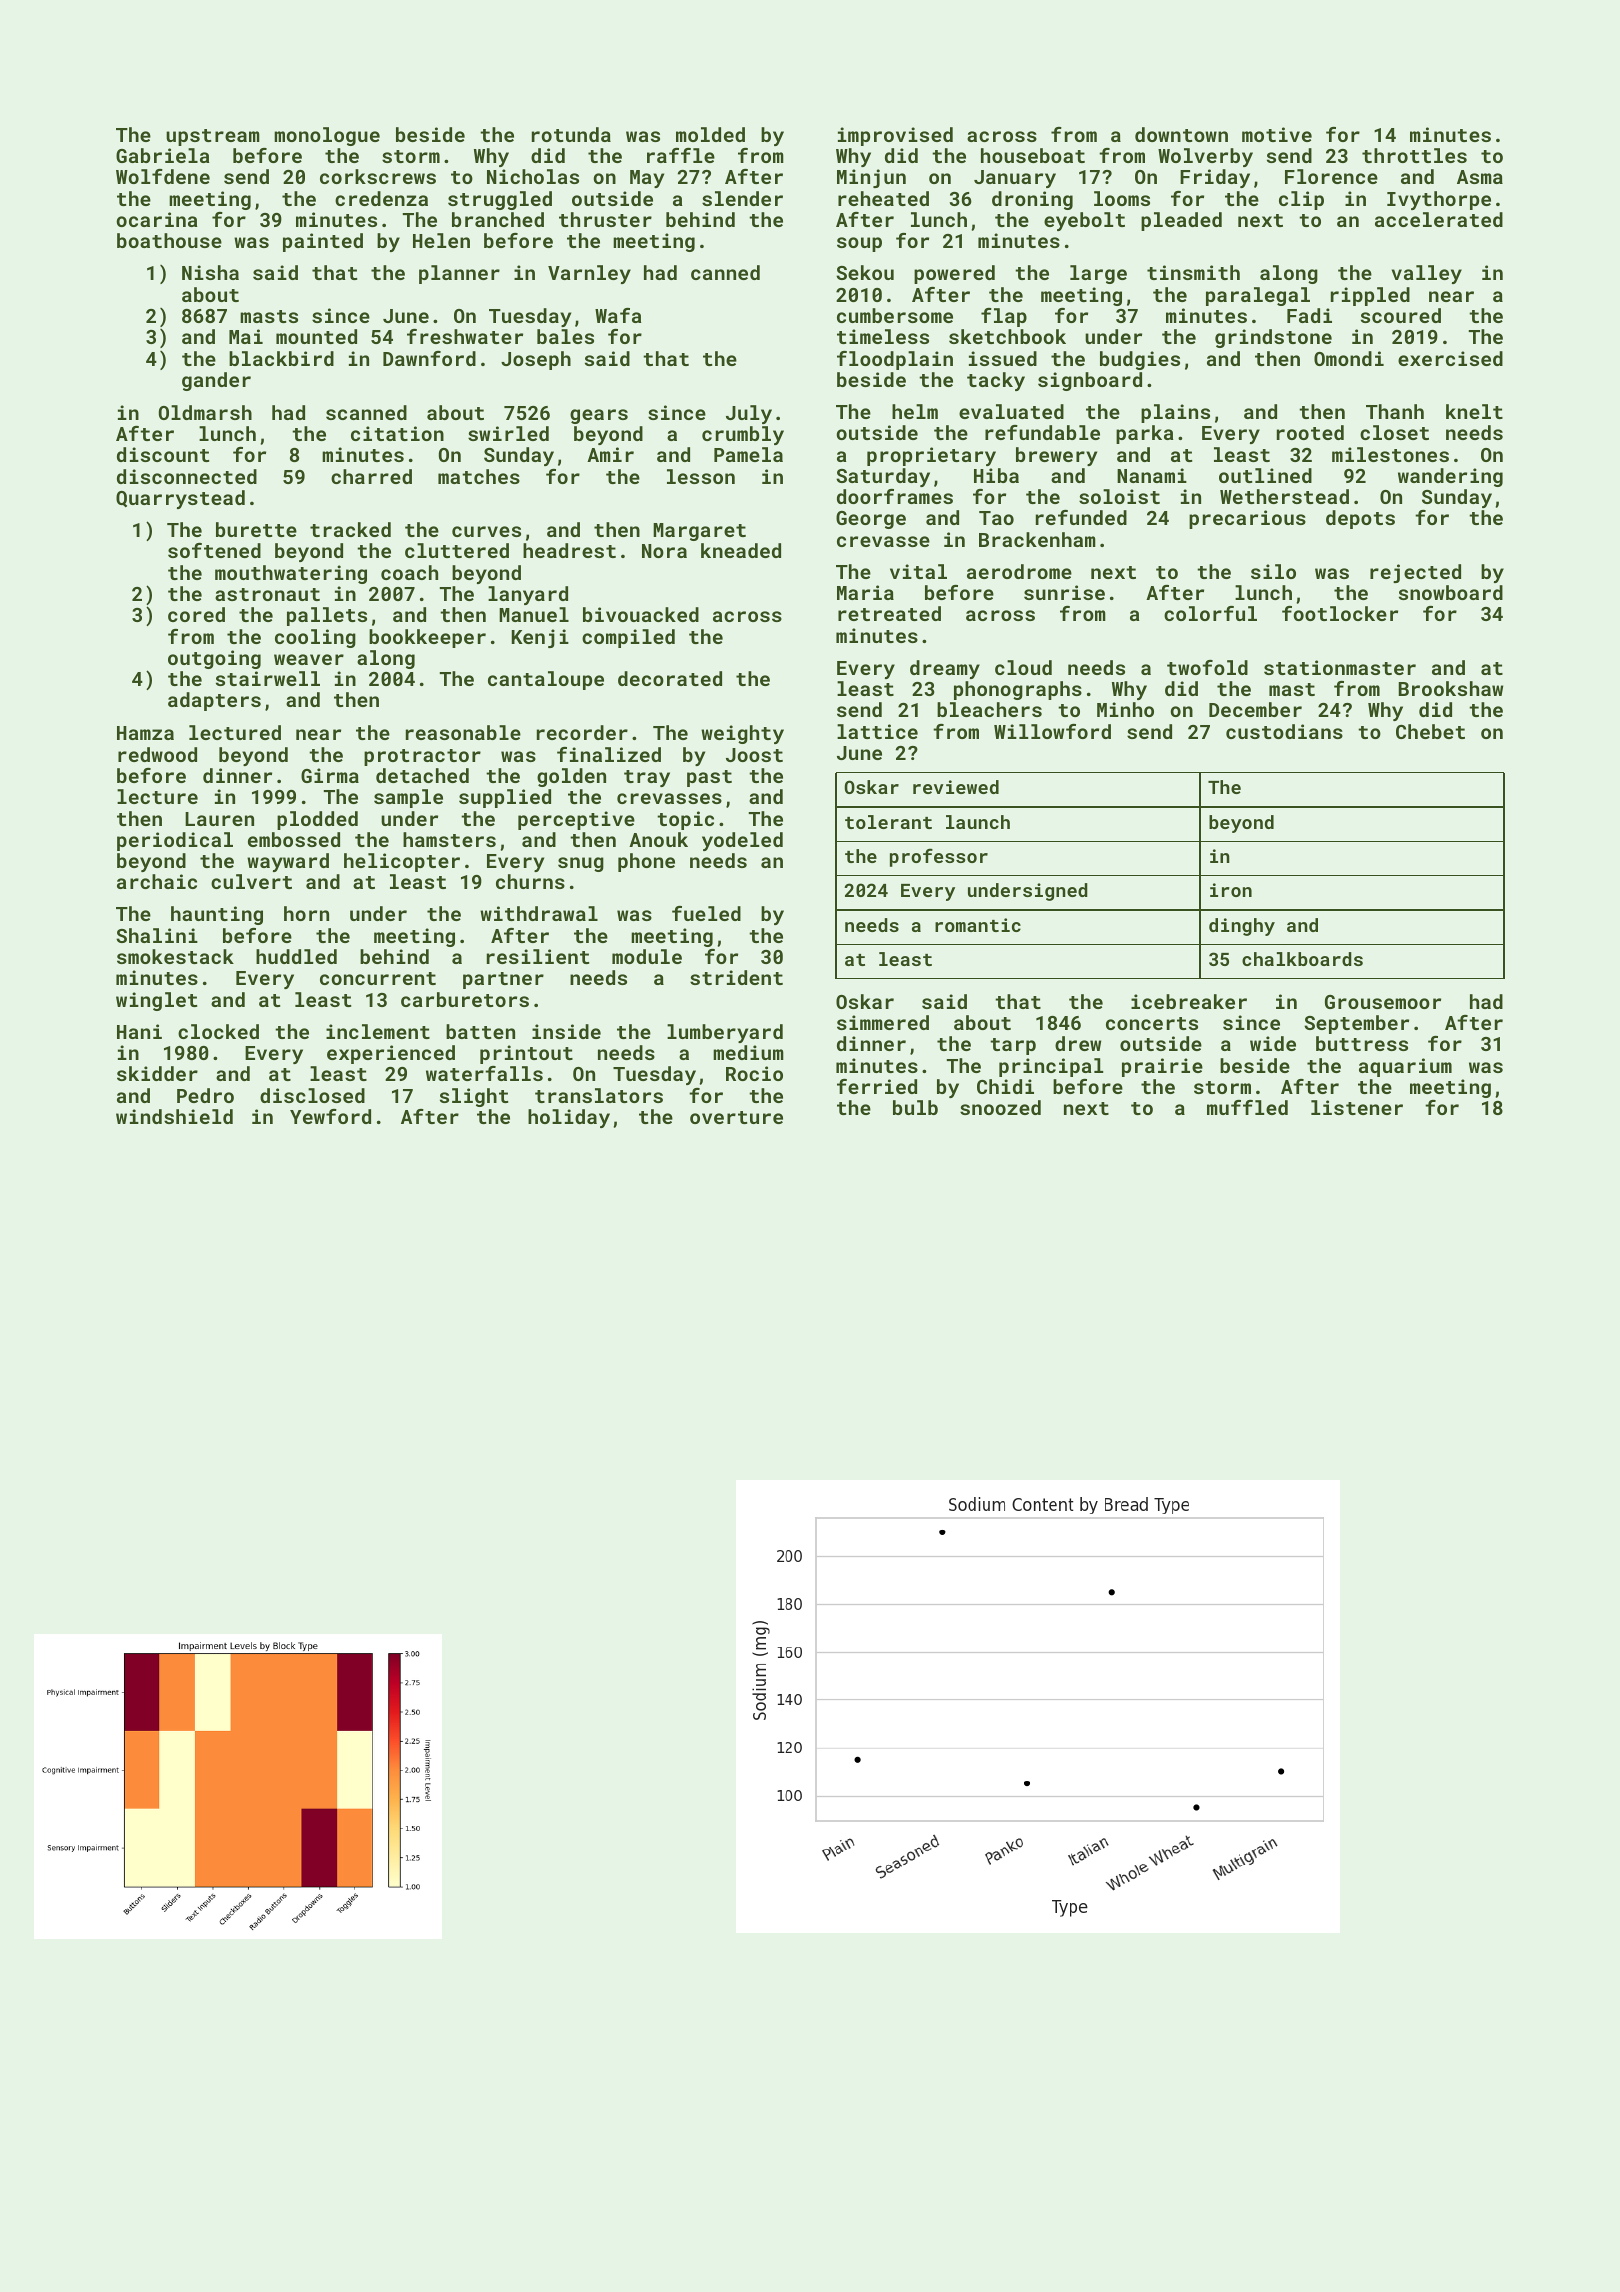  What do you see at coordinates (709, 778) in the screenshot?
I see `past` at bounding box center [709, 778].
